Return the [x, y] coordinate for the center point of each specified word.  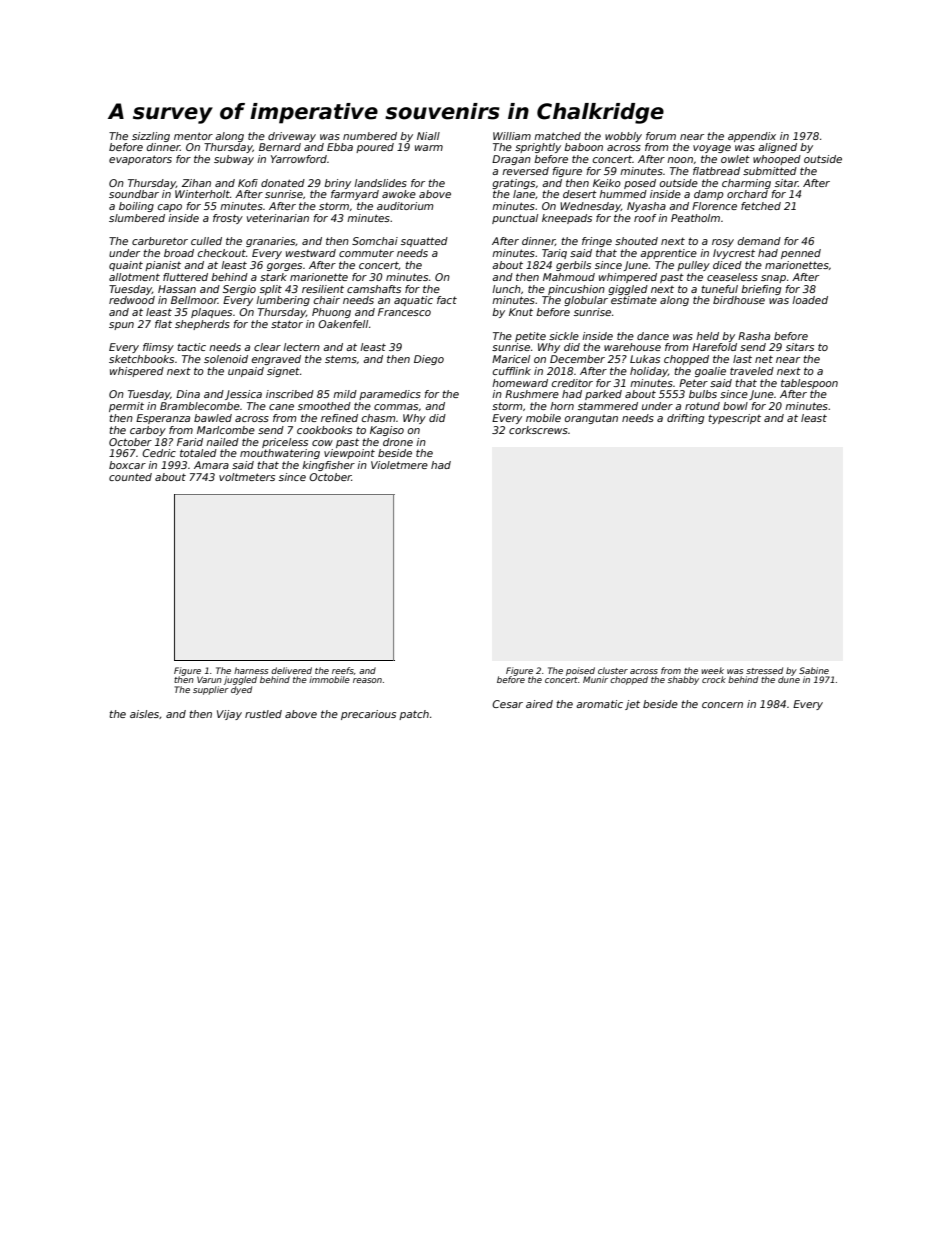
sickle [564, 336]
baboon [583, 147]
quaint [126, 266]
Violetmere [399, 465]
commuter [366, 253]
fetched [761, 206]
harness [251, 670]
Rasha [754, 336]
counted [130, 477]
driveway [292, 137]
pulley [693, 266]
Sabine [814, 670]
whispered [137, 372]
